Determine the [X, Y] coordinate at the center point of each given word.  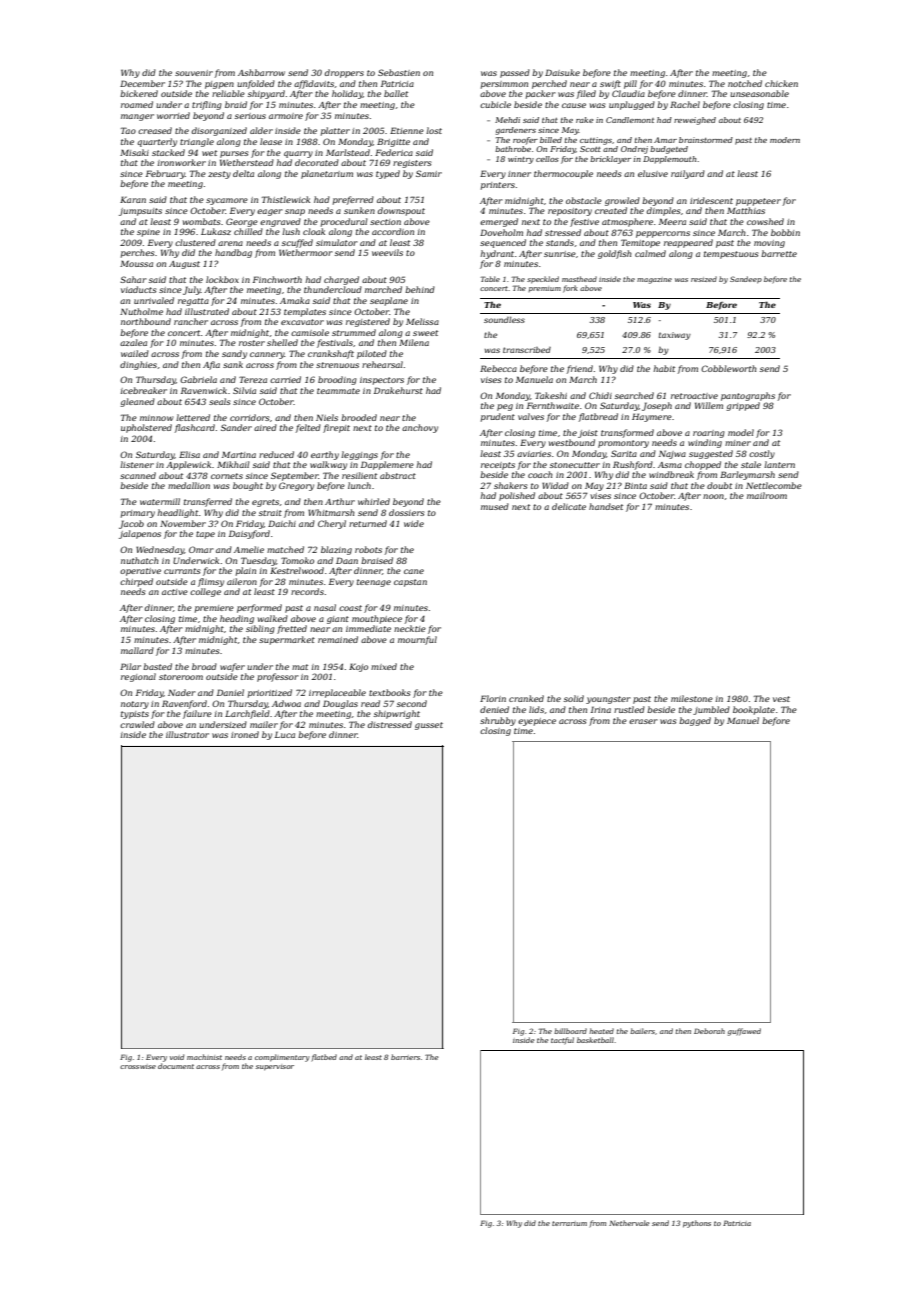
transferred [208, 502]
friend [580, 369]
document [176, 1066]
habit [664, 368]
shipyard [266, 94]
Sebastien [399, 72]
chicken [781, 83]
